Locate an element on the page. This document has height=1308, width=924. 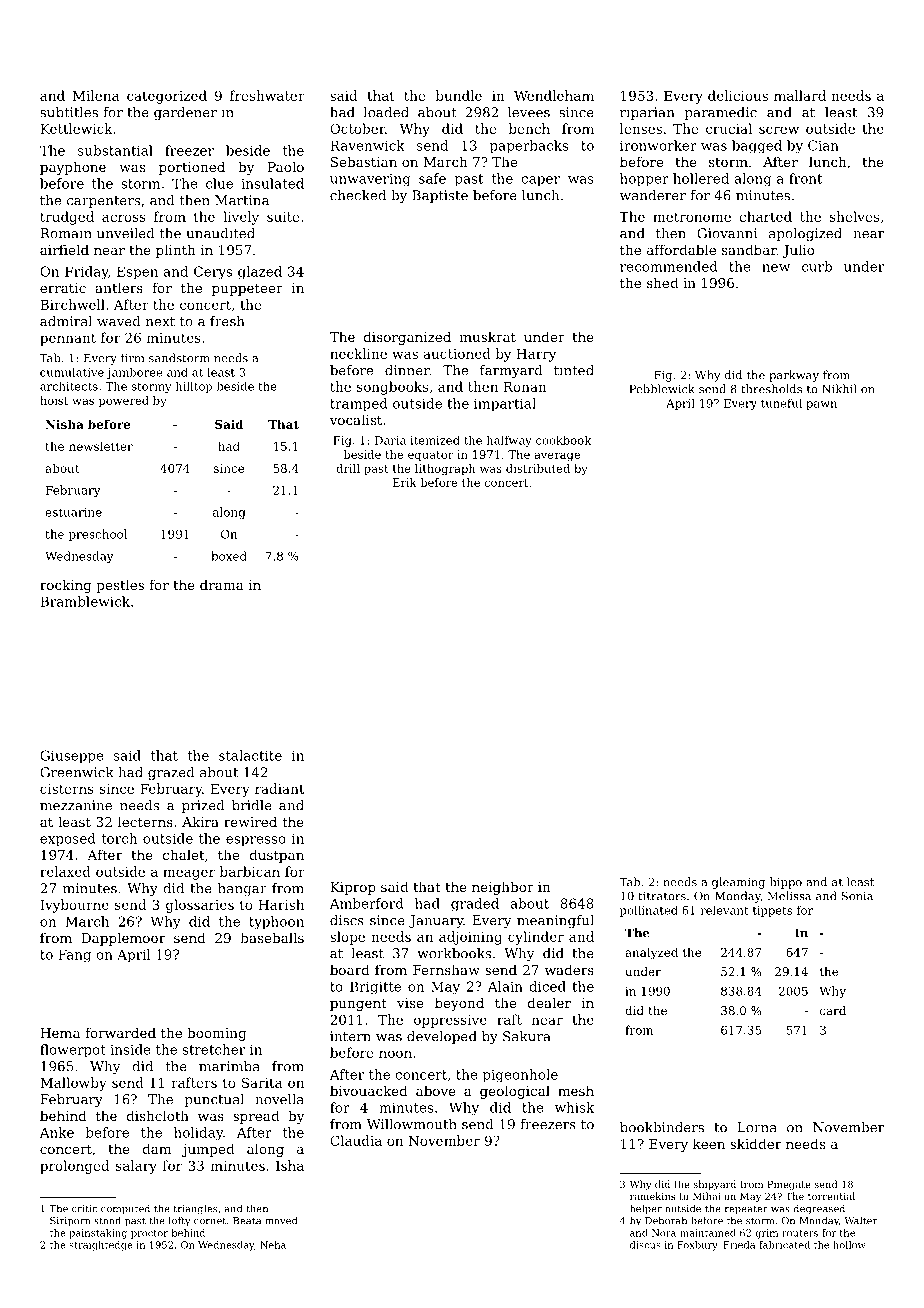
hippo is located at coordinates (786, 883).
